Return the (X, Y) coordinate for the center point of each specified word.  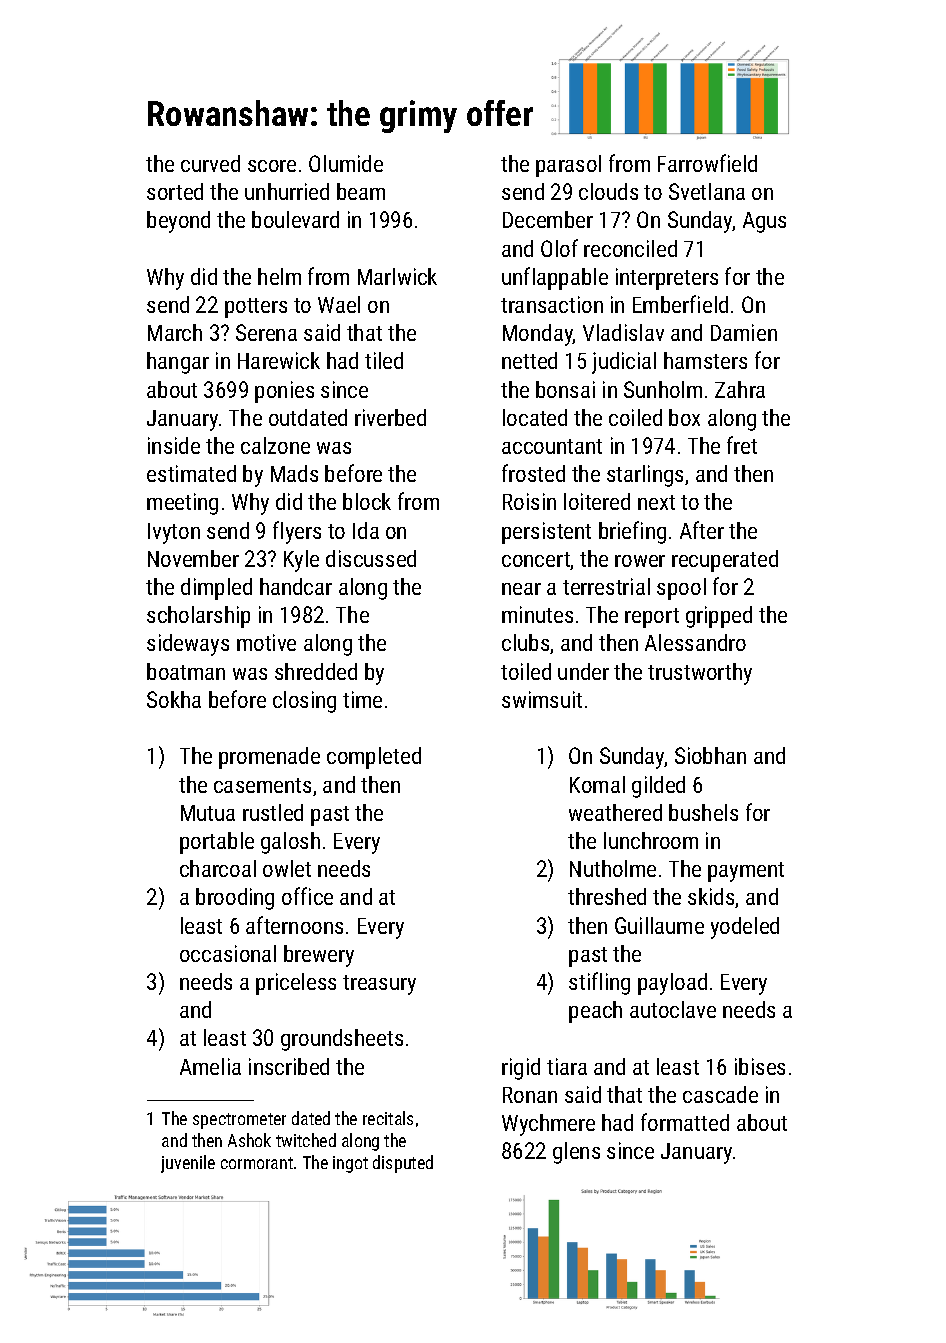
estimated (191, 473)
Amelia (210, 1066)
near (521, 589)
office (307, 896)
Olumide (346, 163)
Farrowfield (707, 163)
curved (210, 163)
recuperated (725, 561)
